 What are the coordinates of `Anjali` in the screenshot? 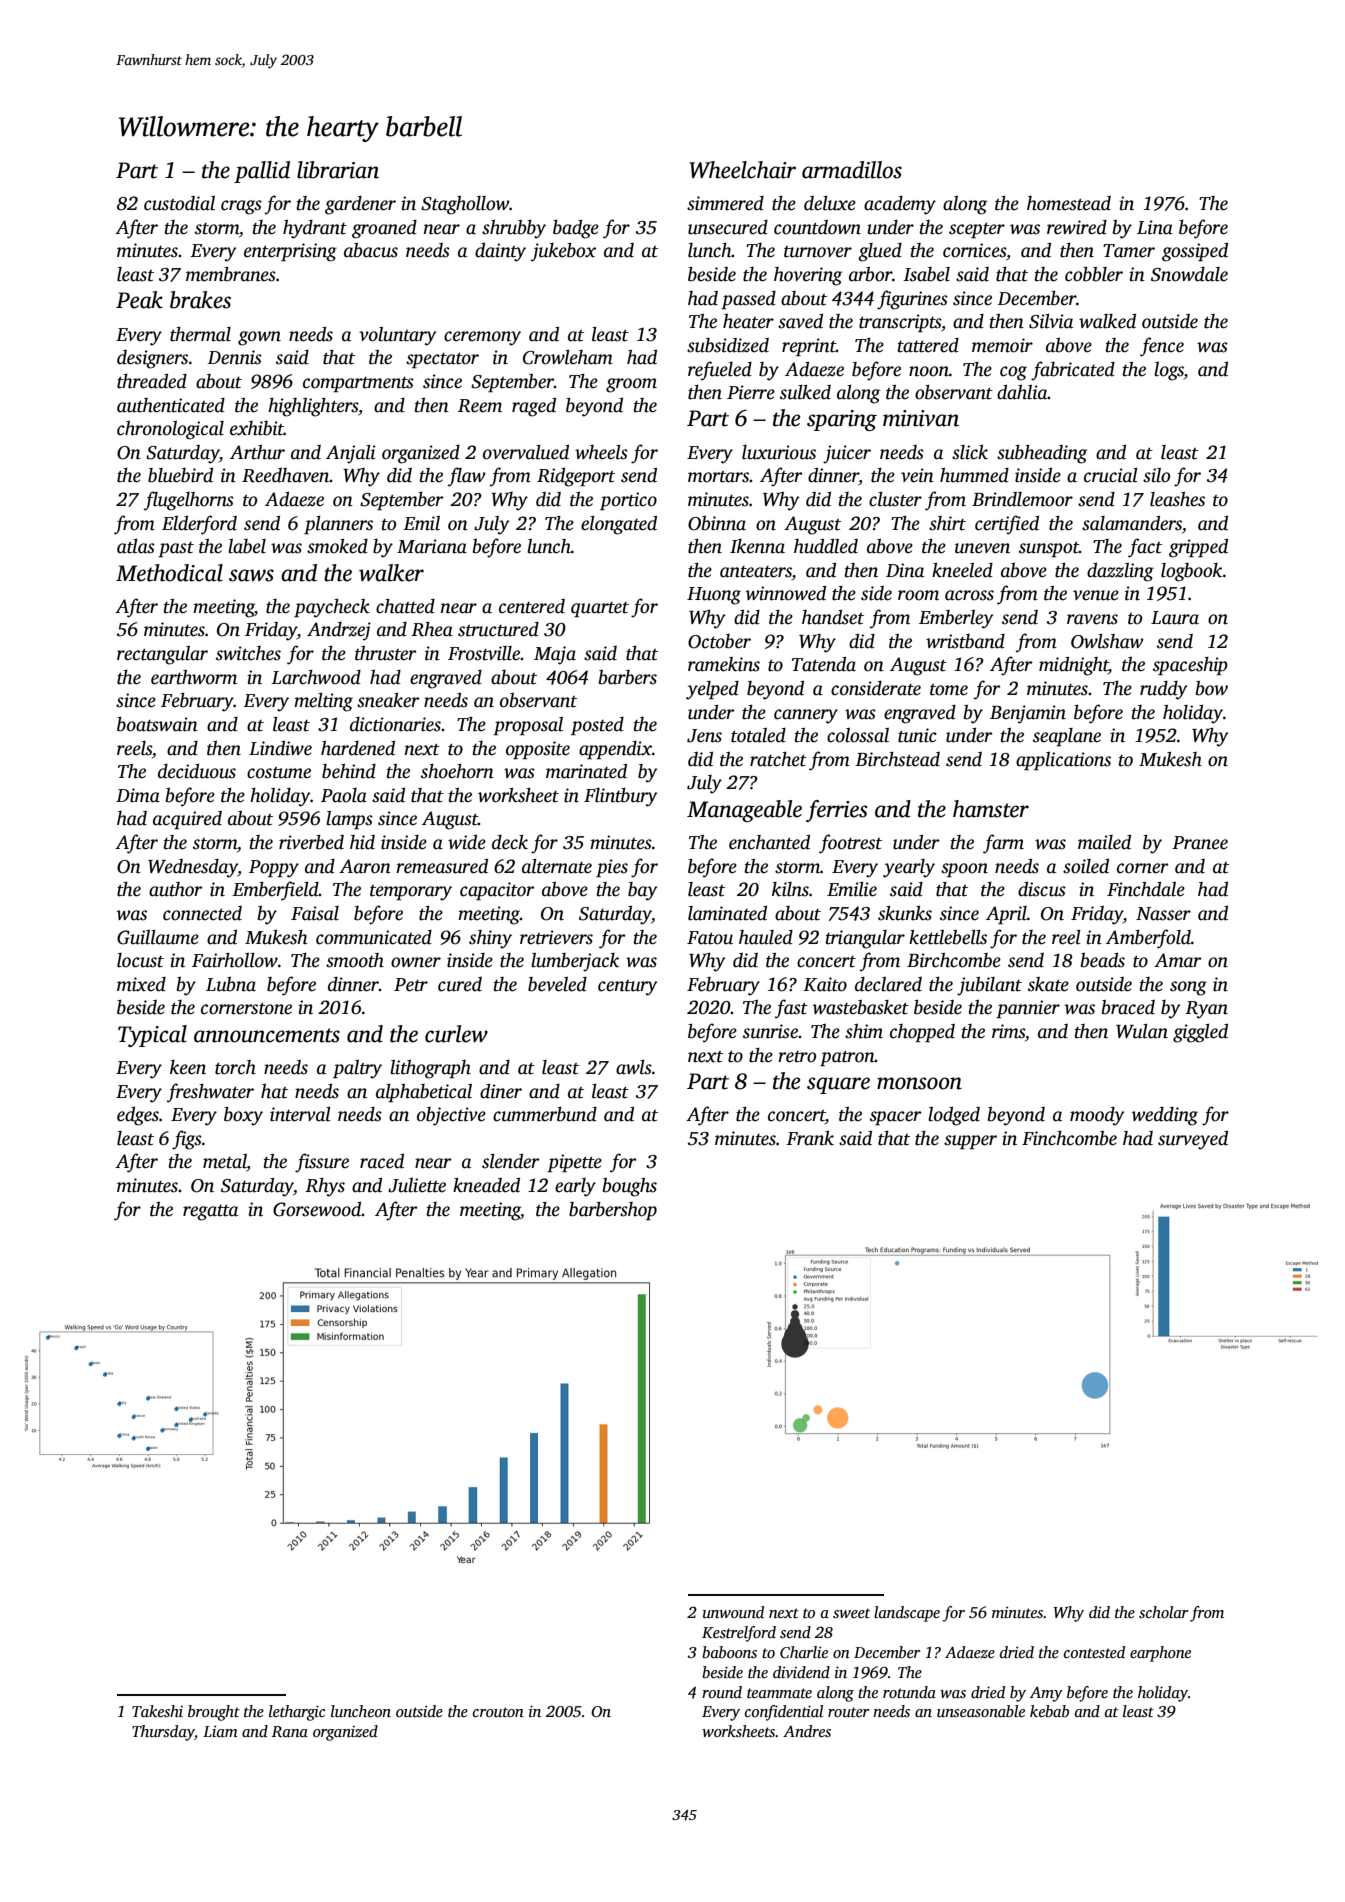 It's located at (351, 454).
